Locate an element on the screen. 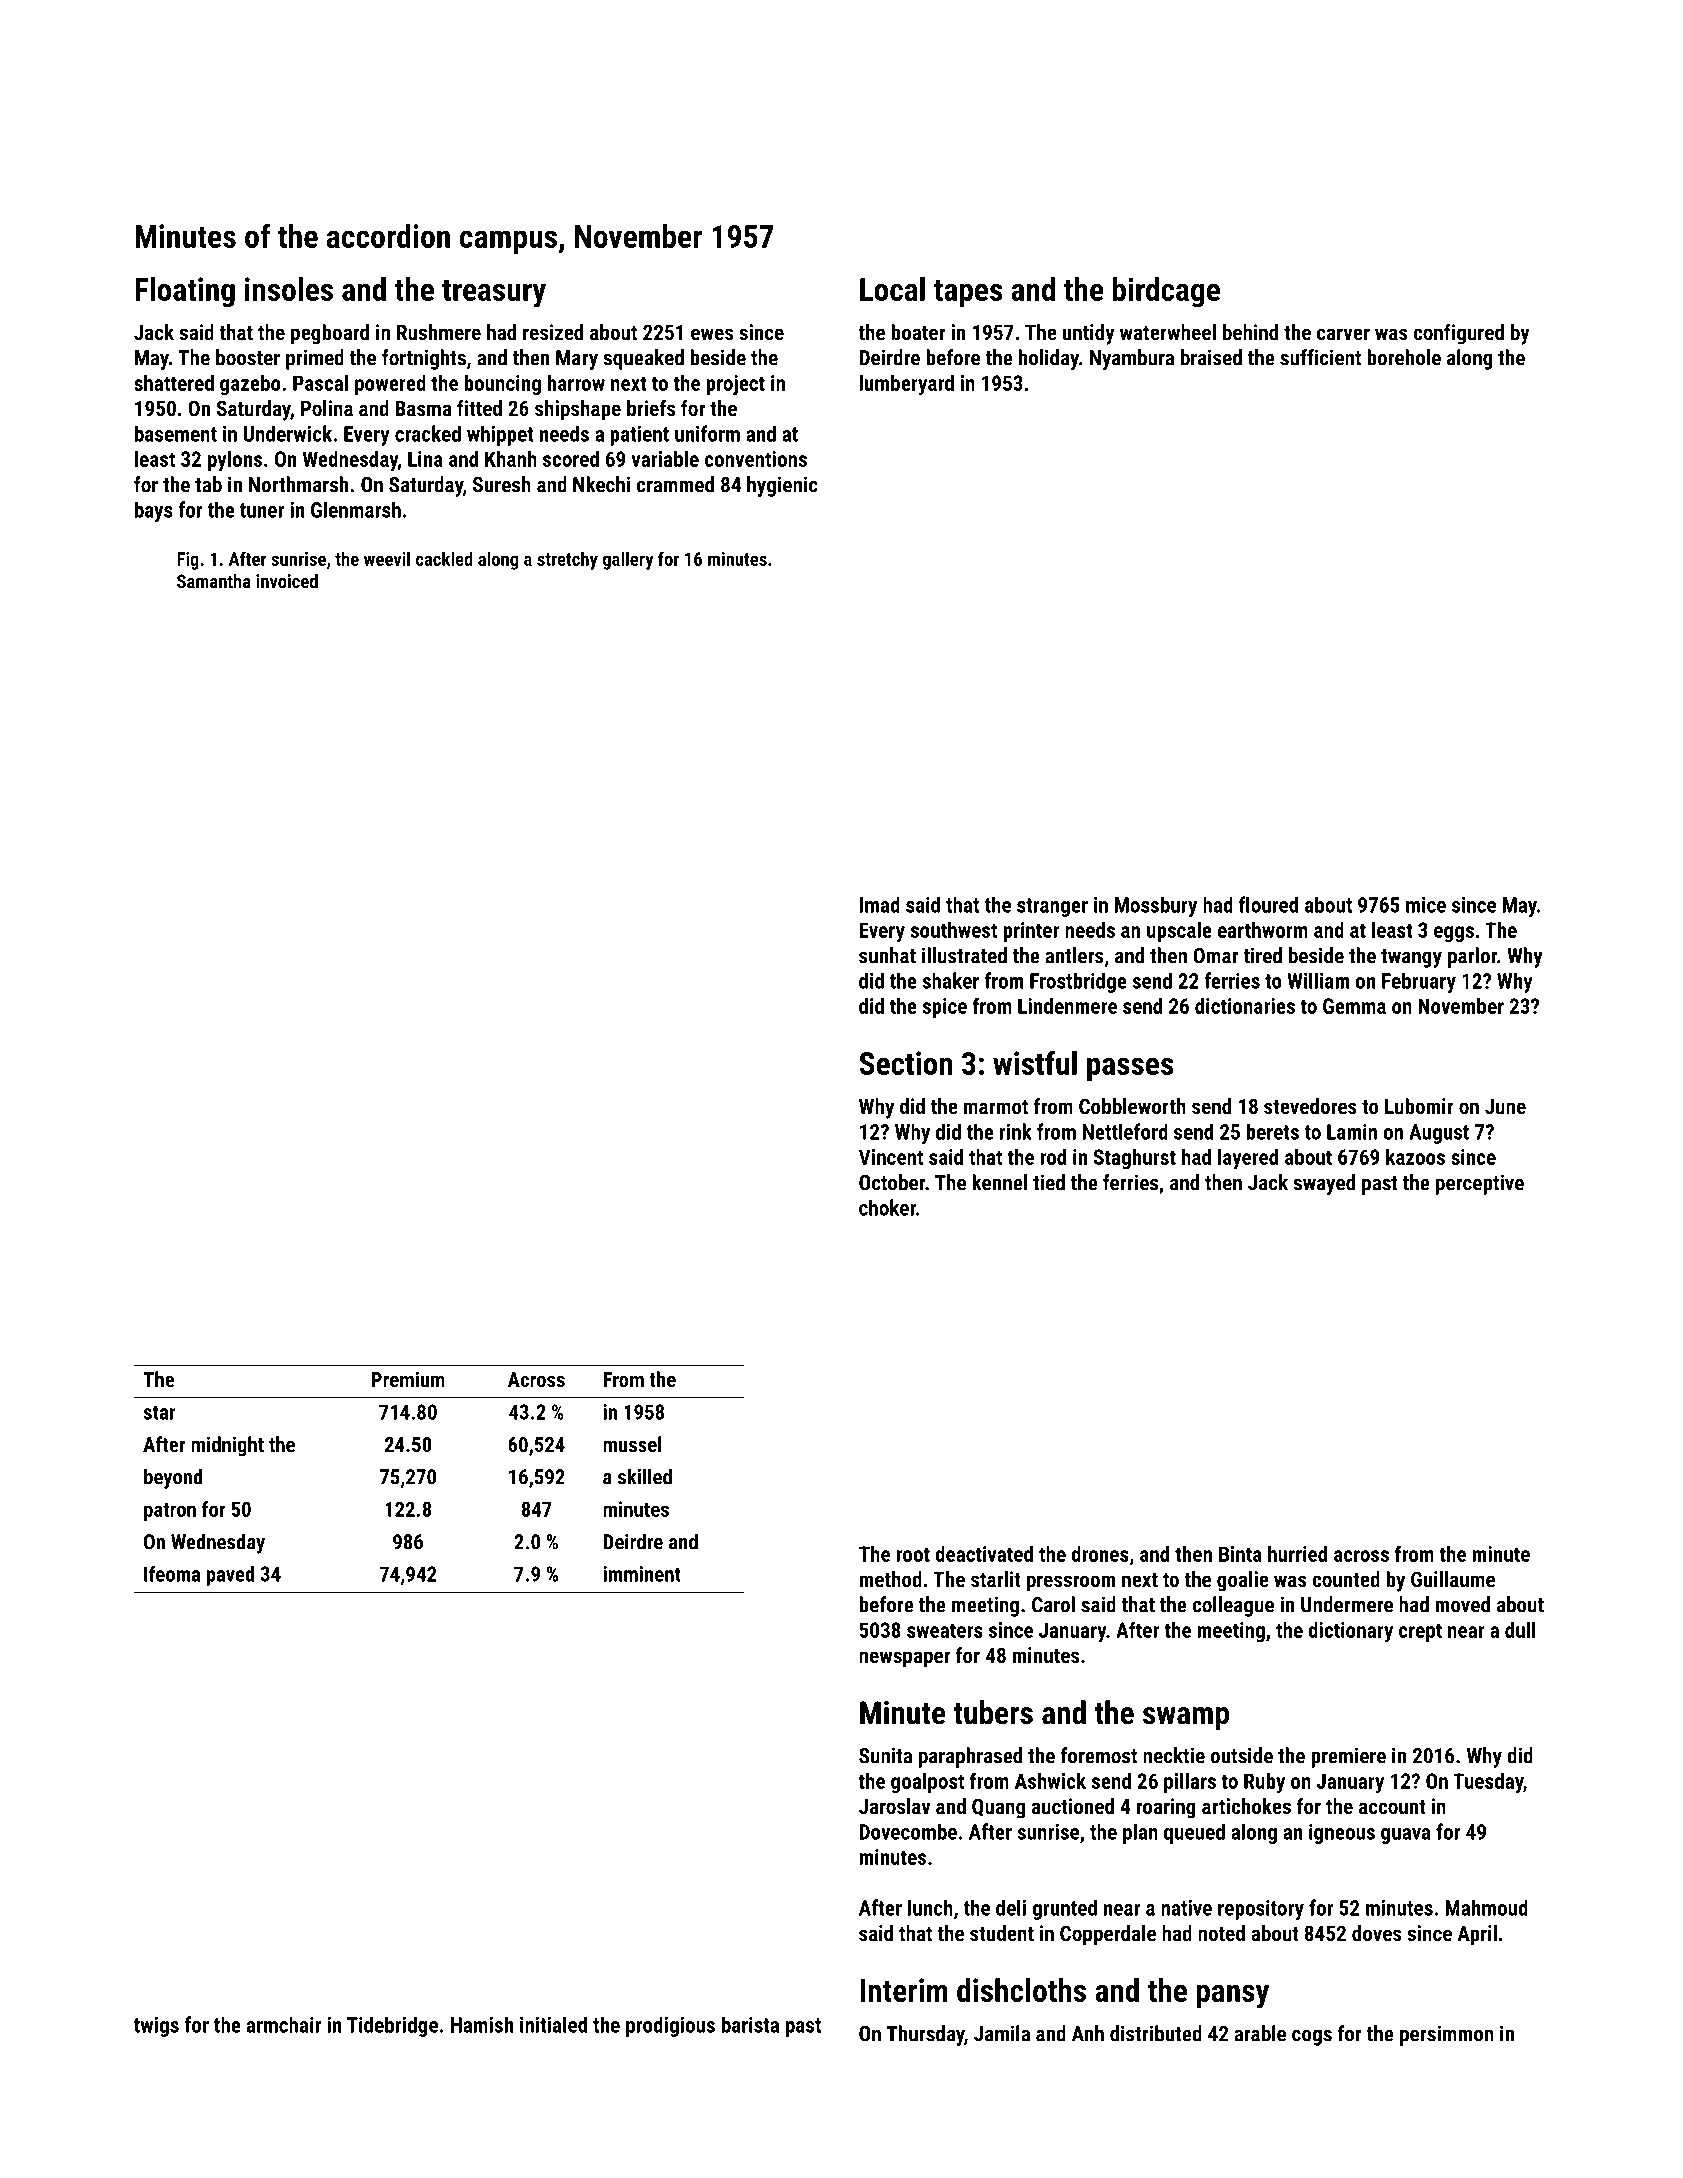 Image resolution: width=1683 pixels, height=2178 pixels. tubers is located at coordinates (993, 1712).
